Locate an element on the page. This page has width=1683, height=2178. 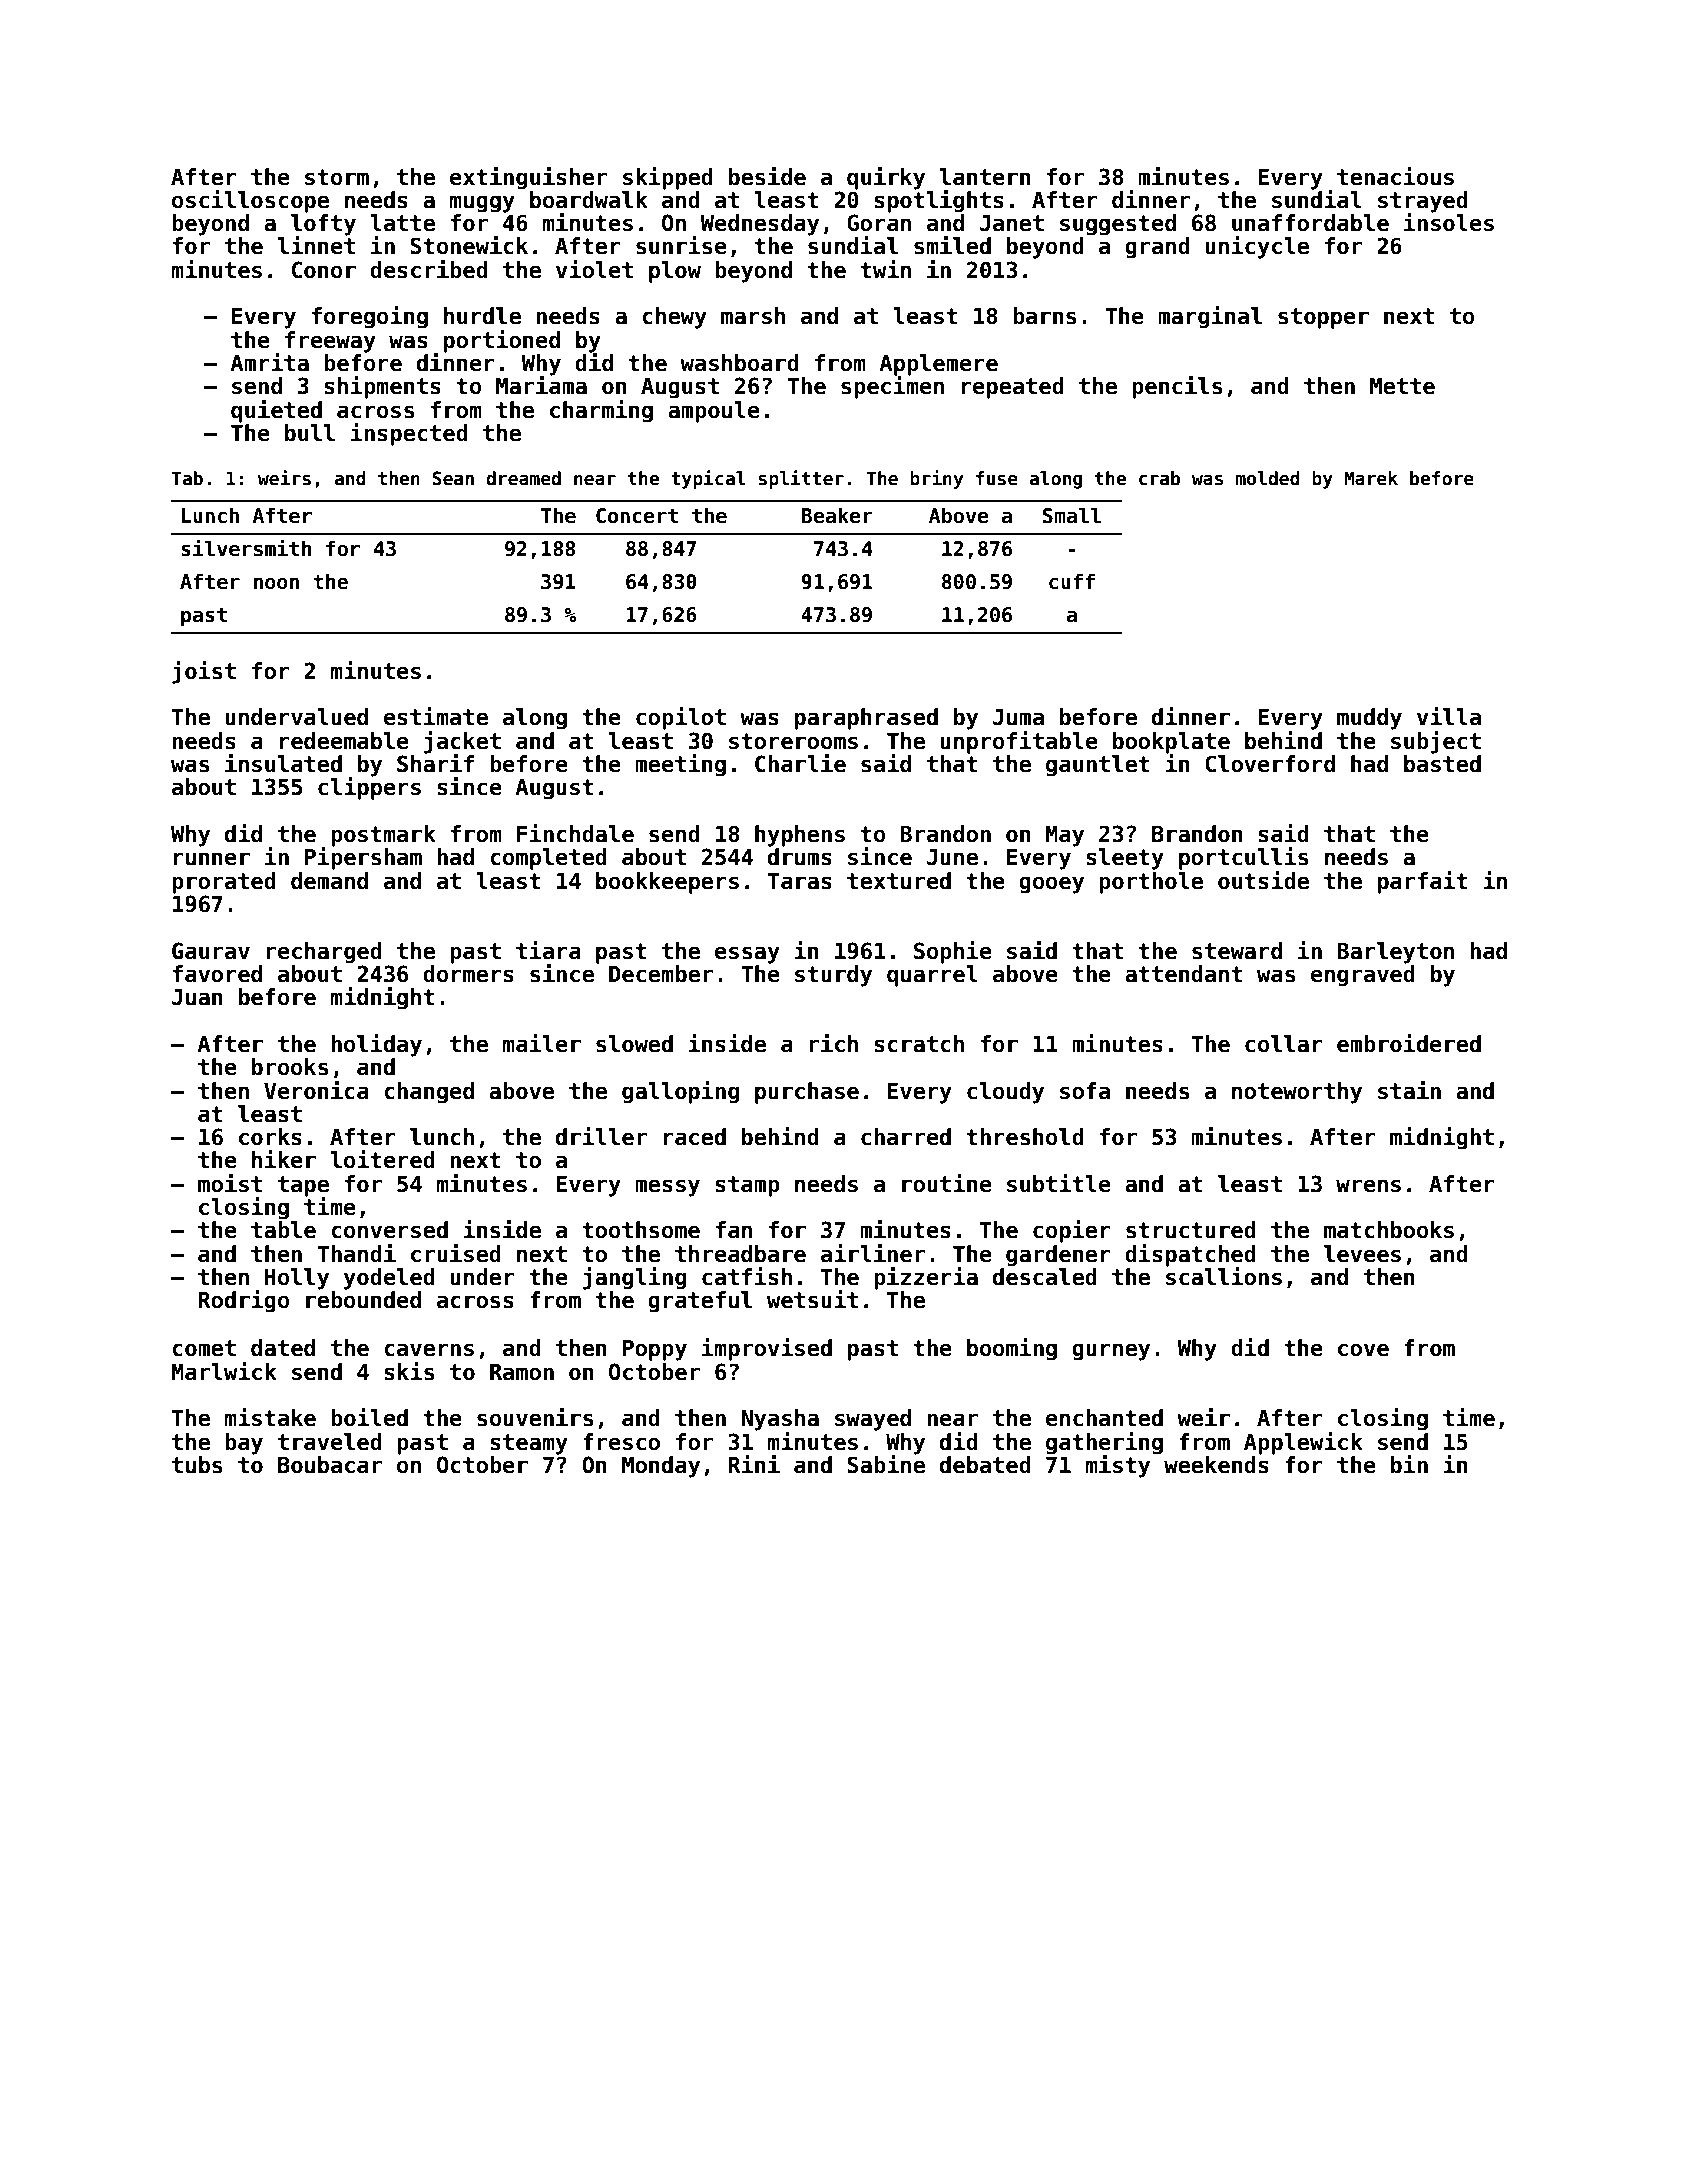
Boubacar is located at coordinates (330, 1465).
